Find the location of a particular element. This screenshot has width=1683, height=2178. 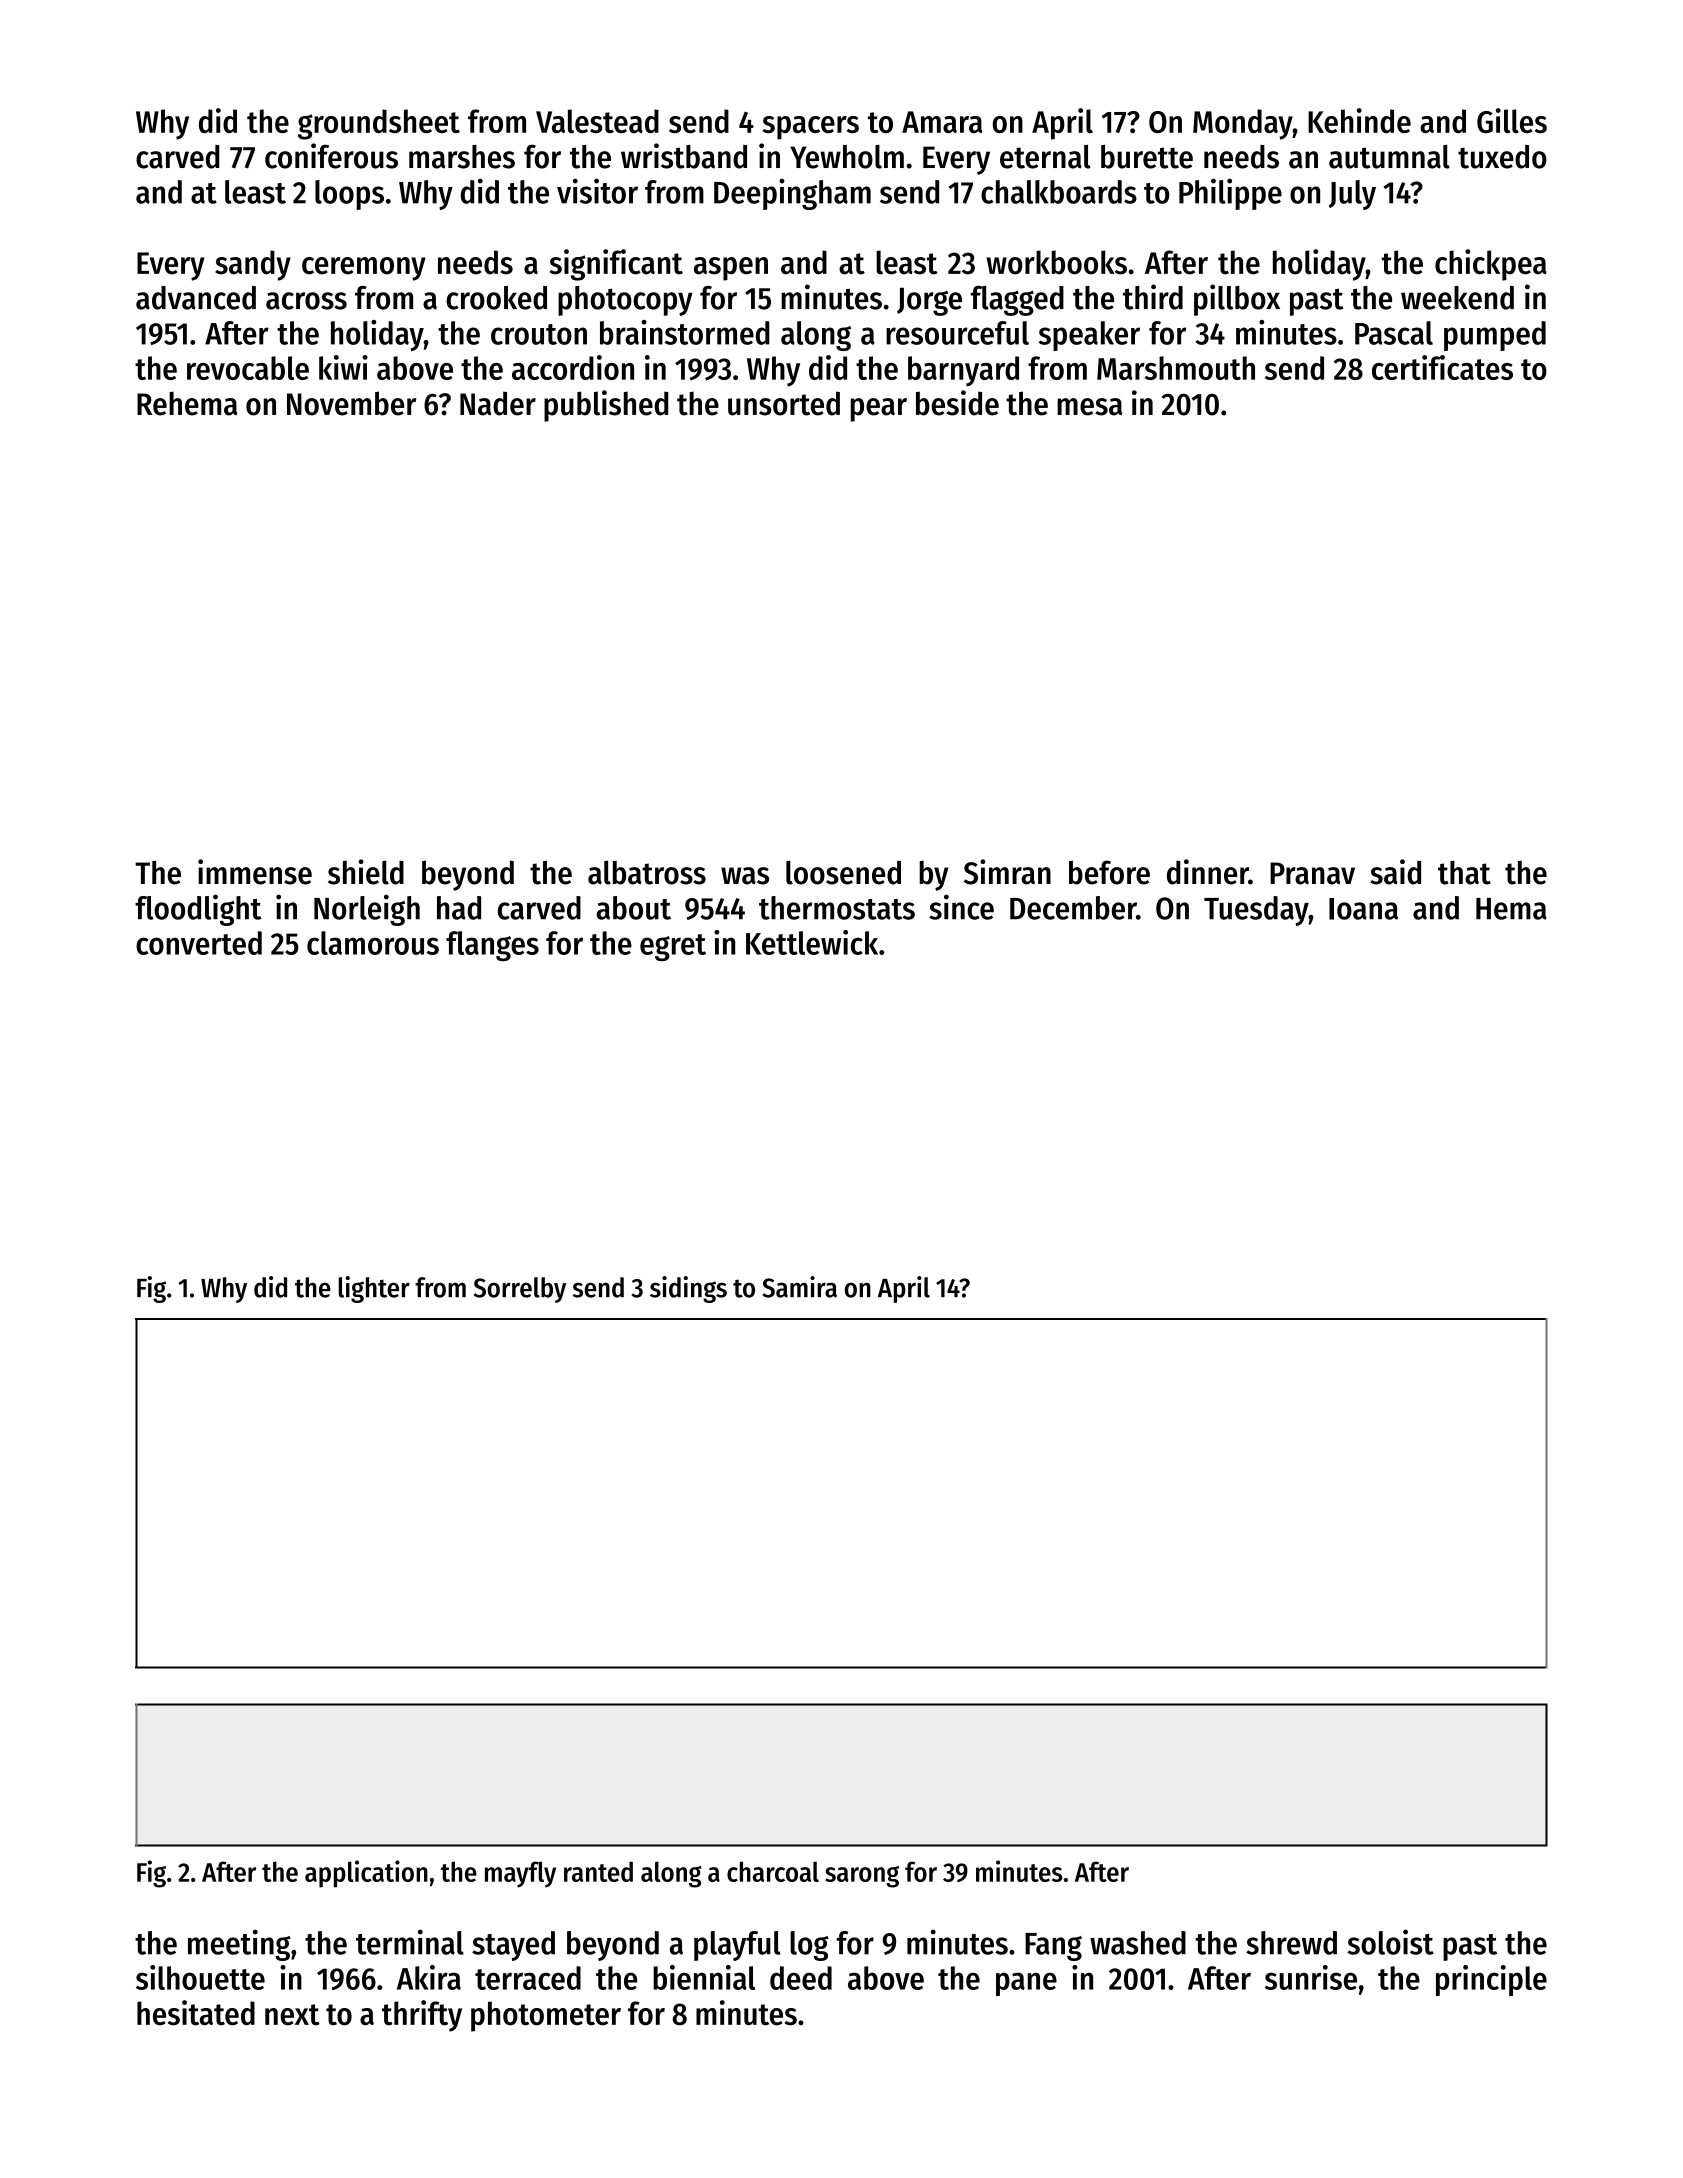

across is located at coordinates (306, 301).
